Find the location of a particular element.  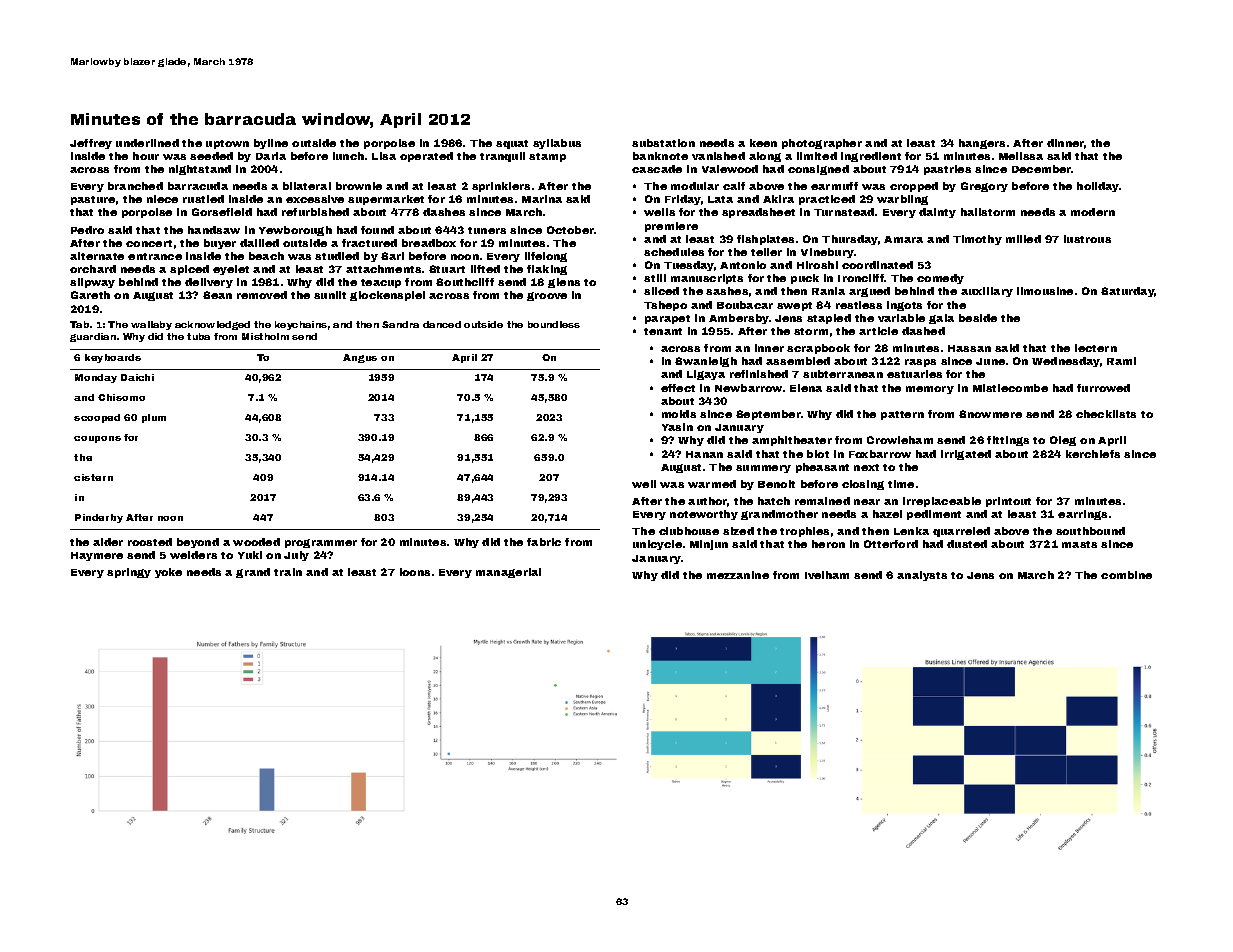

kerchiefs is located at coordinates (1093, 454).
